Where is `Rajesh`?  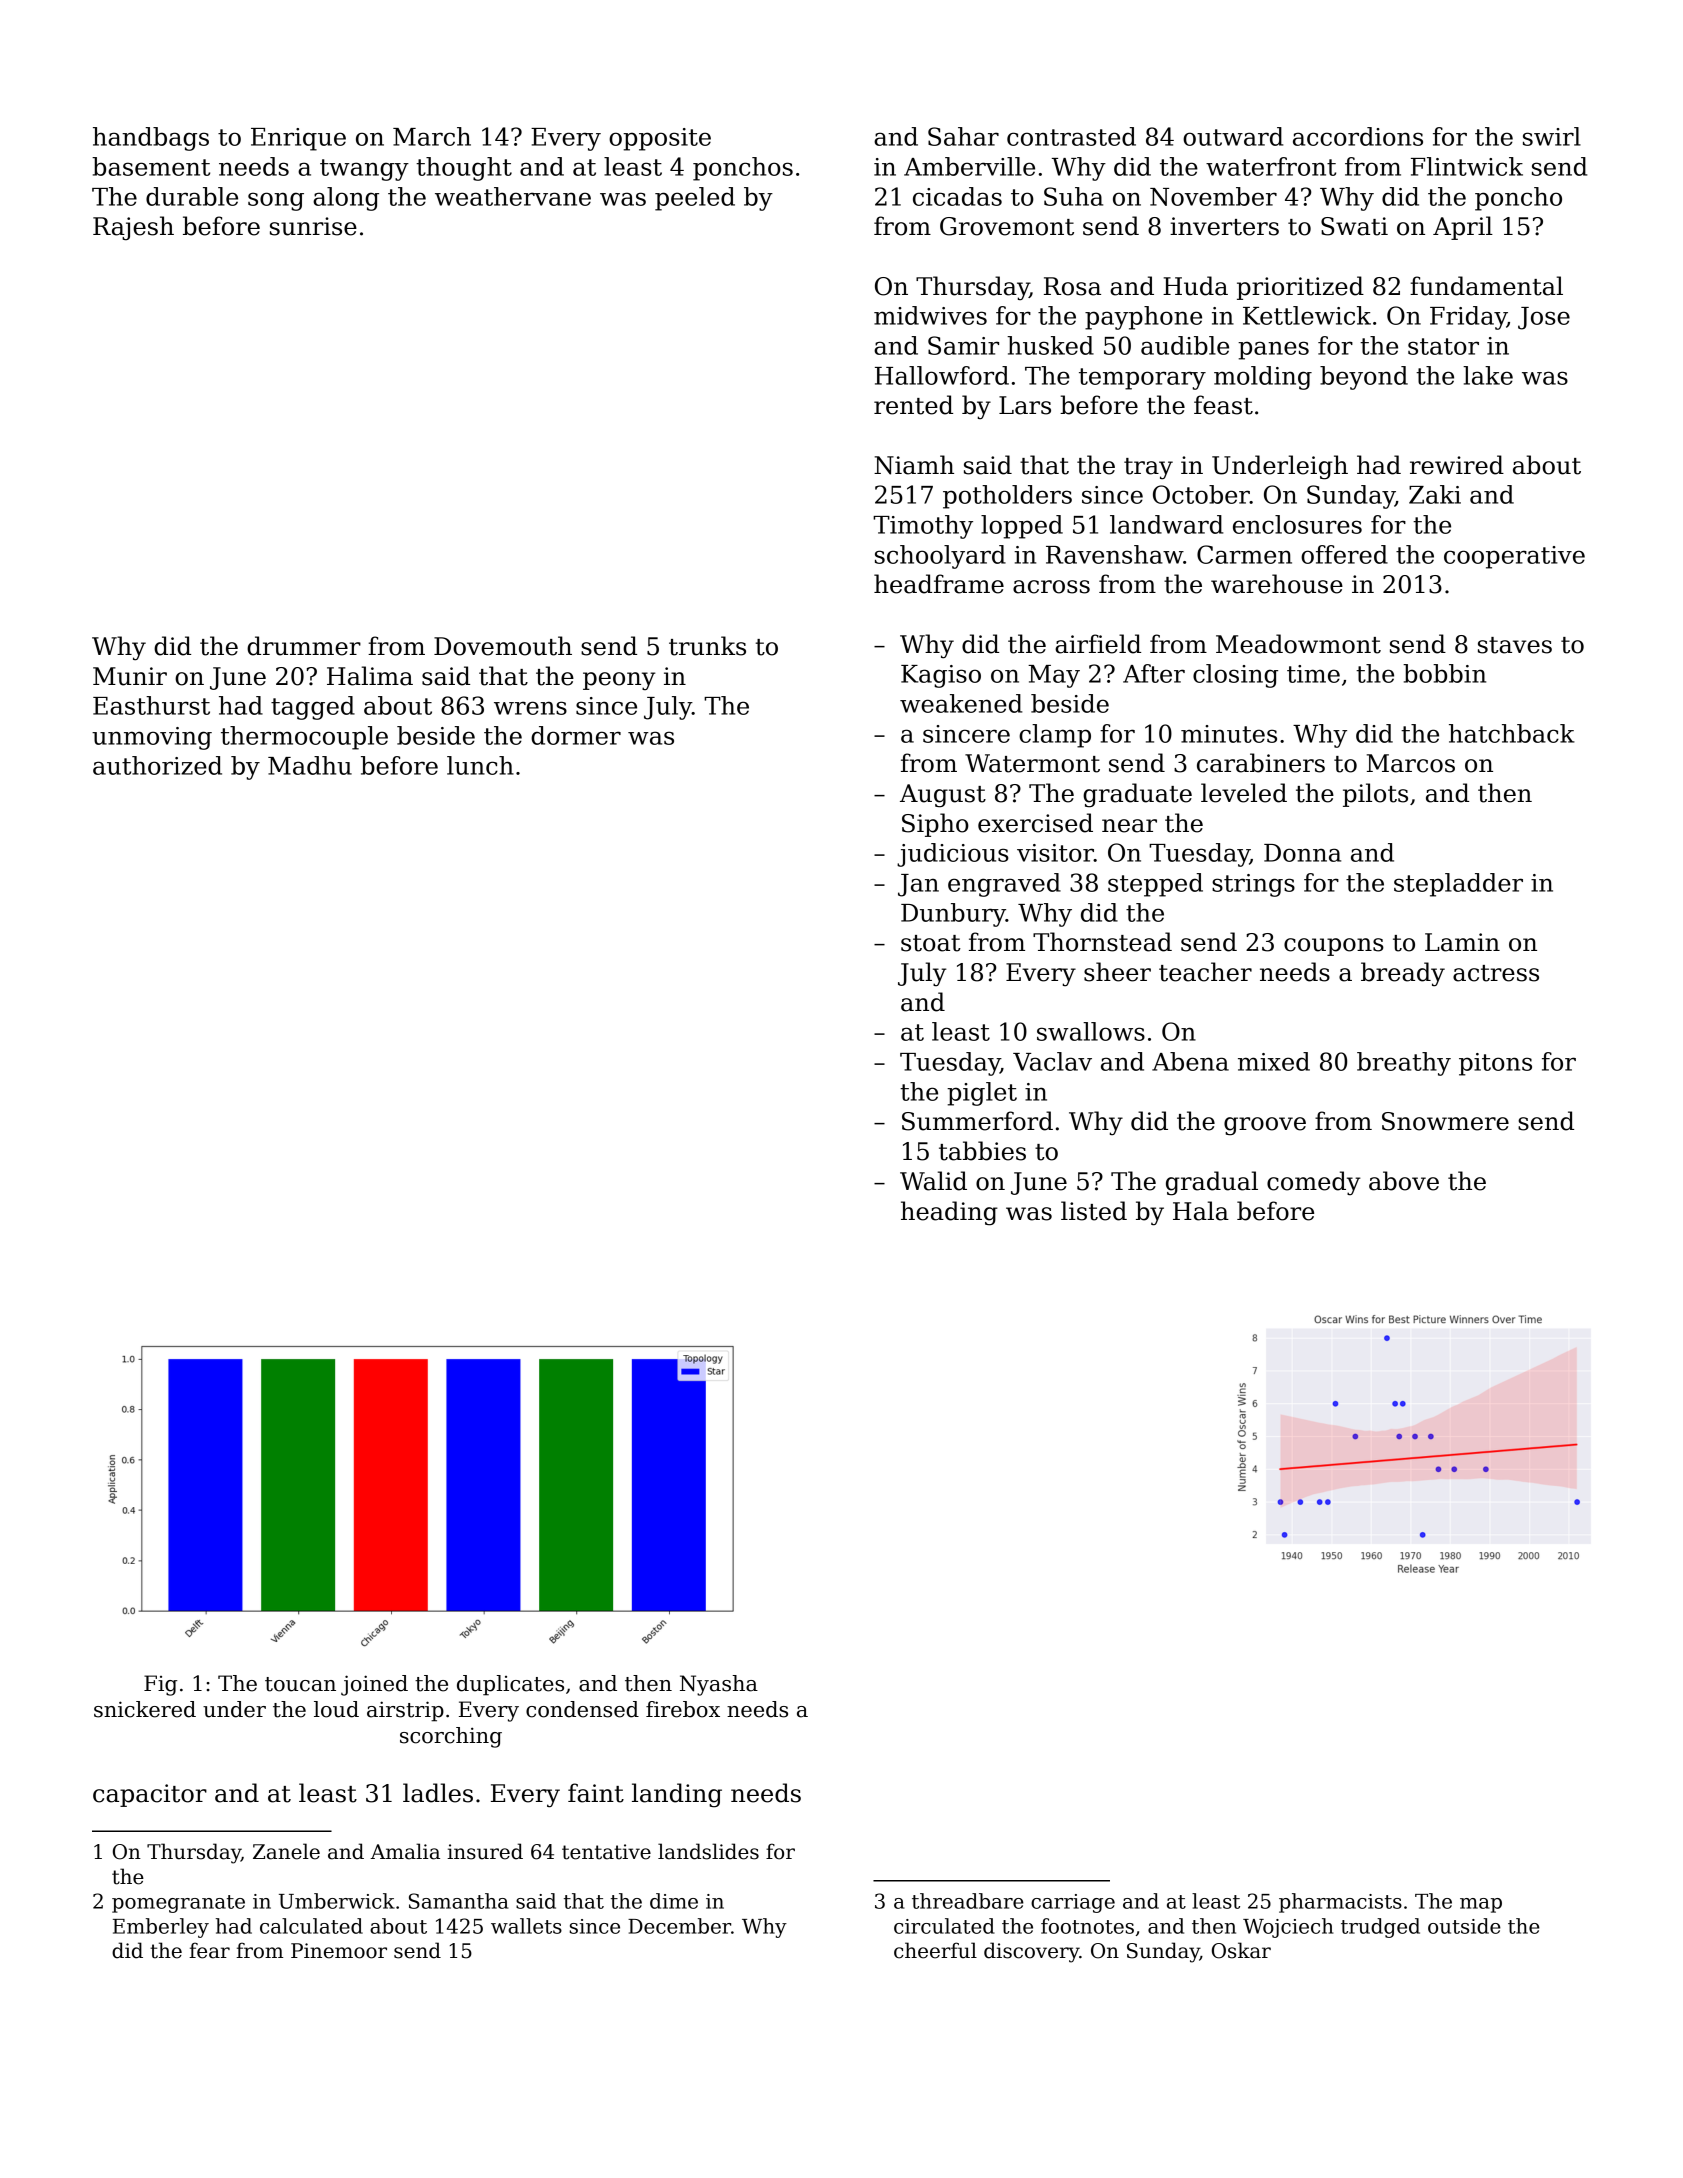
Rajesh is located at coordinates (133, 228).
